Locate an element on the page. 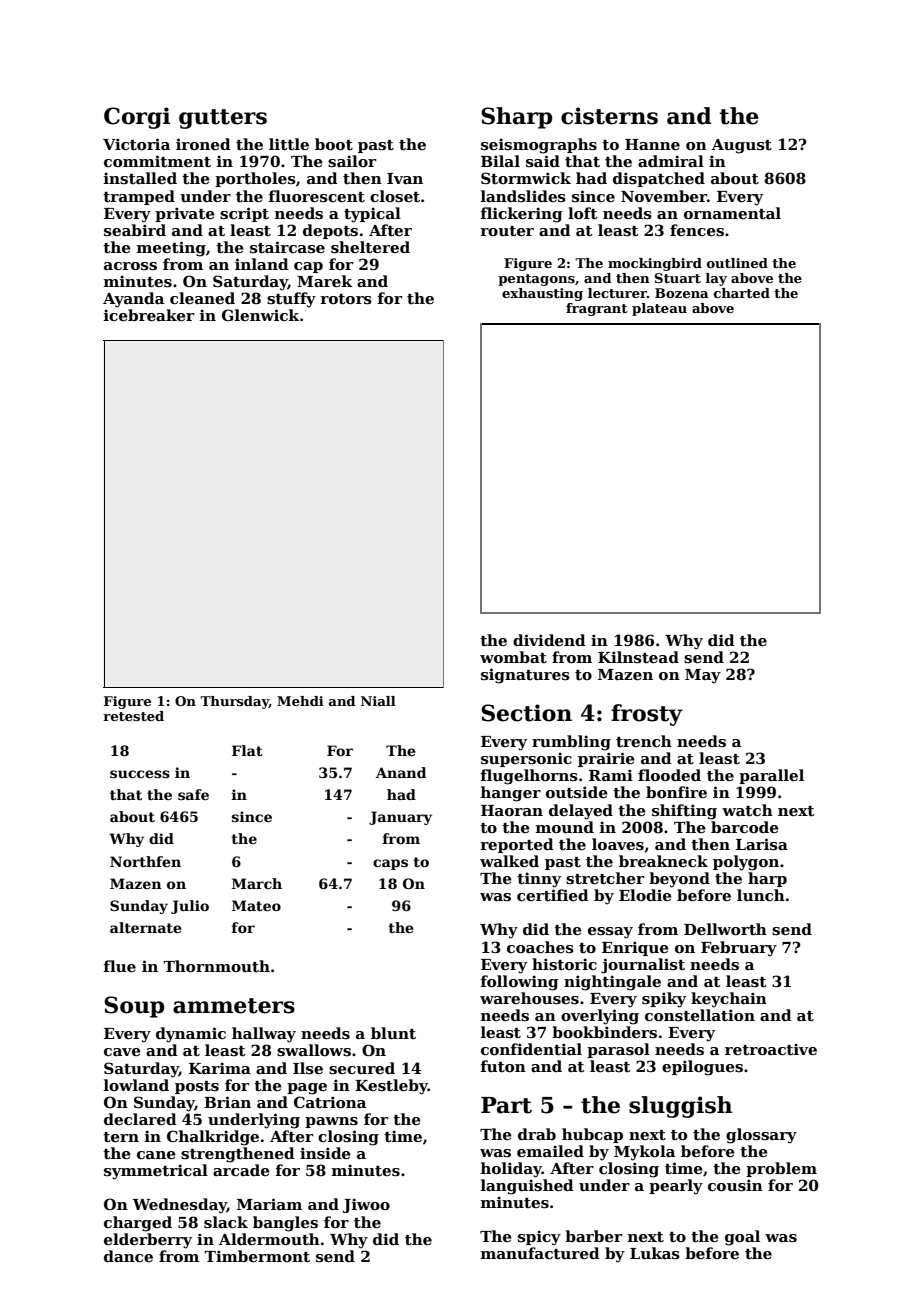 The width and height of the image is (924, 1308). Hanne is located at coordinates (652, 144).
